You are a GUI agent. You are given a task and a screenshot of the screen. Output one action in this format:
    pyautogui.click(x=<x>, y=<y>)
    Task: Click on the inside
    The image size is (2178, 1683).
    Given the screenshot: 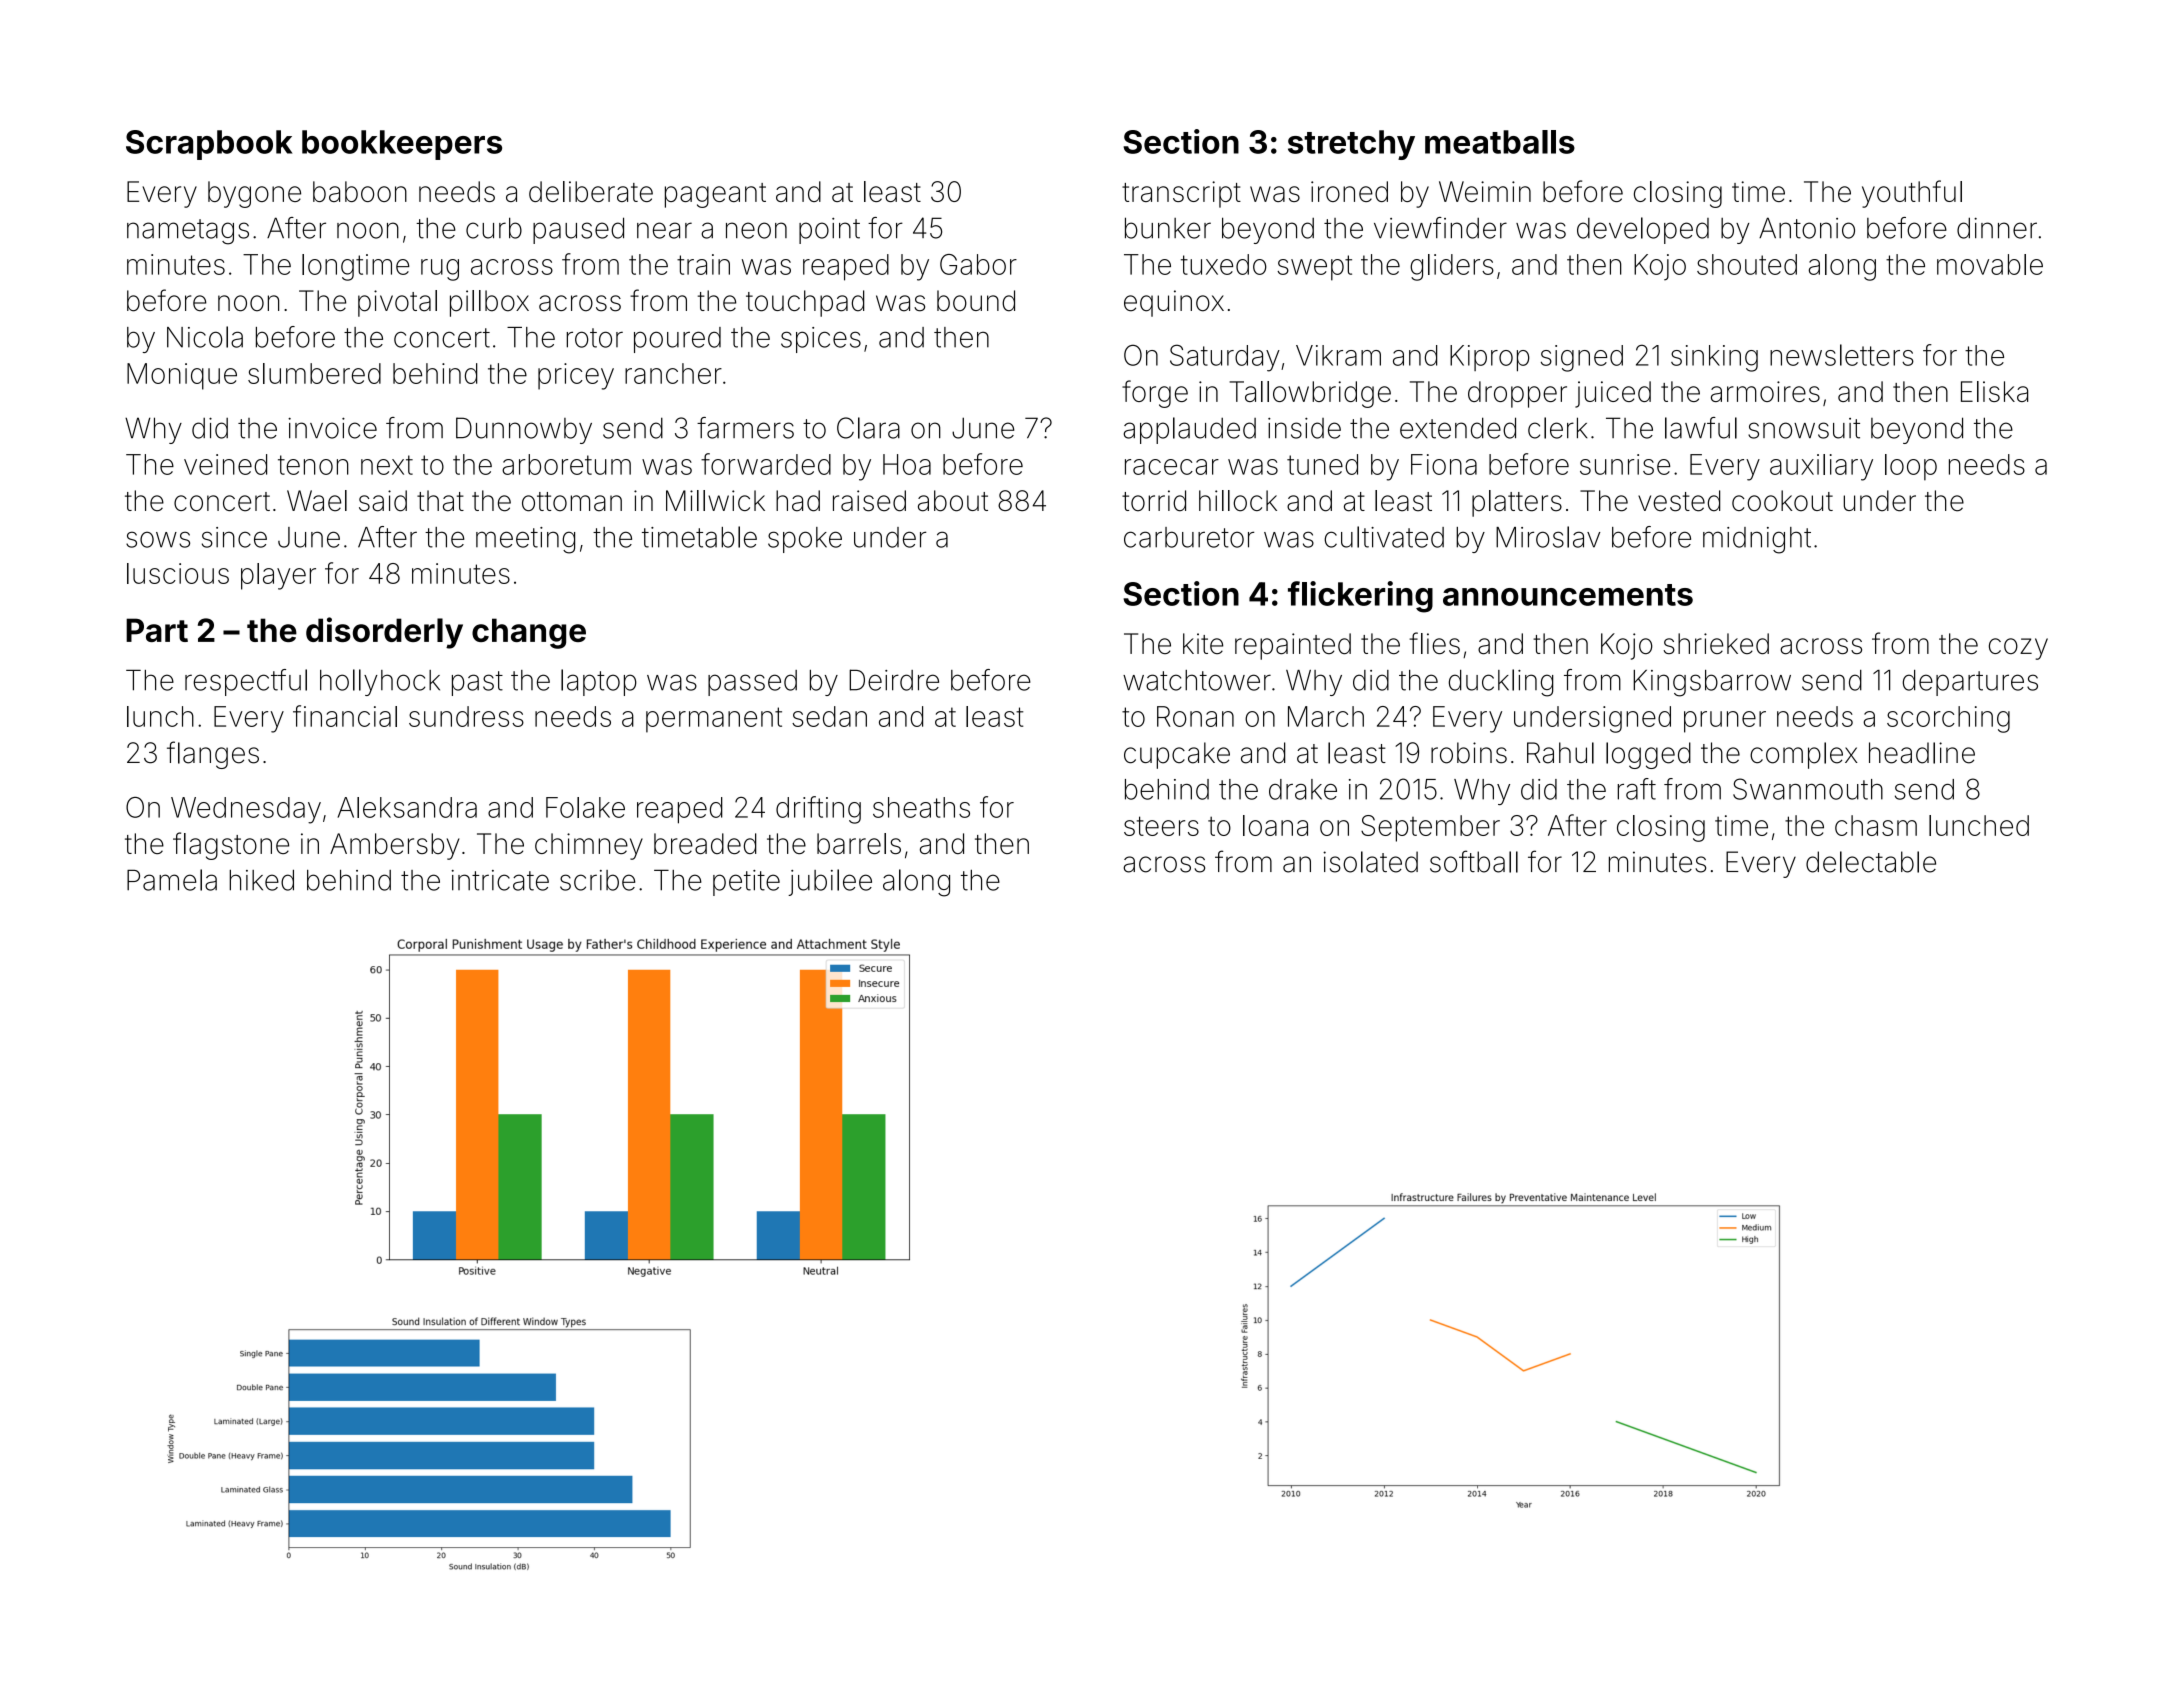 What is the action you would take?
    pyautogui.click(x=1304, y=428)
